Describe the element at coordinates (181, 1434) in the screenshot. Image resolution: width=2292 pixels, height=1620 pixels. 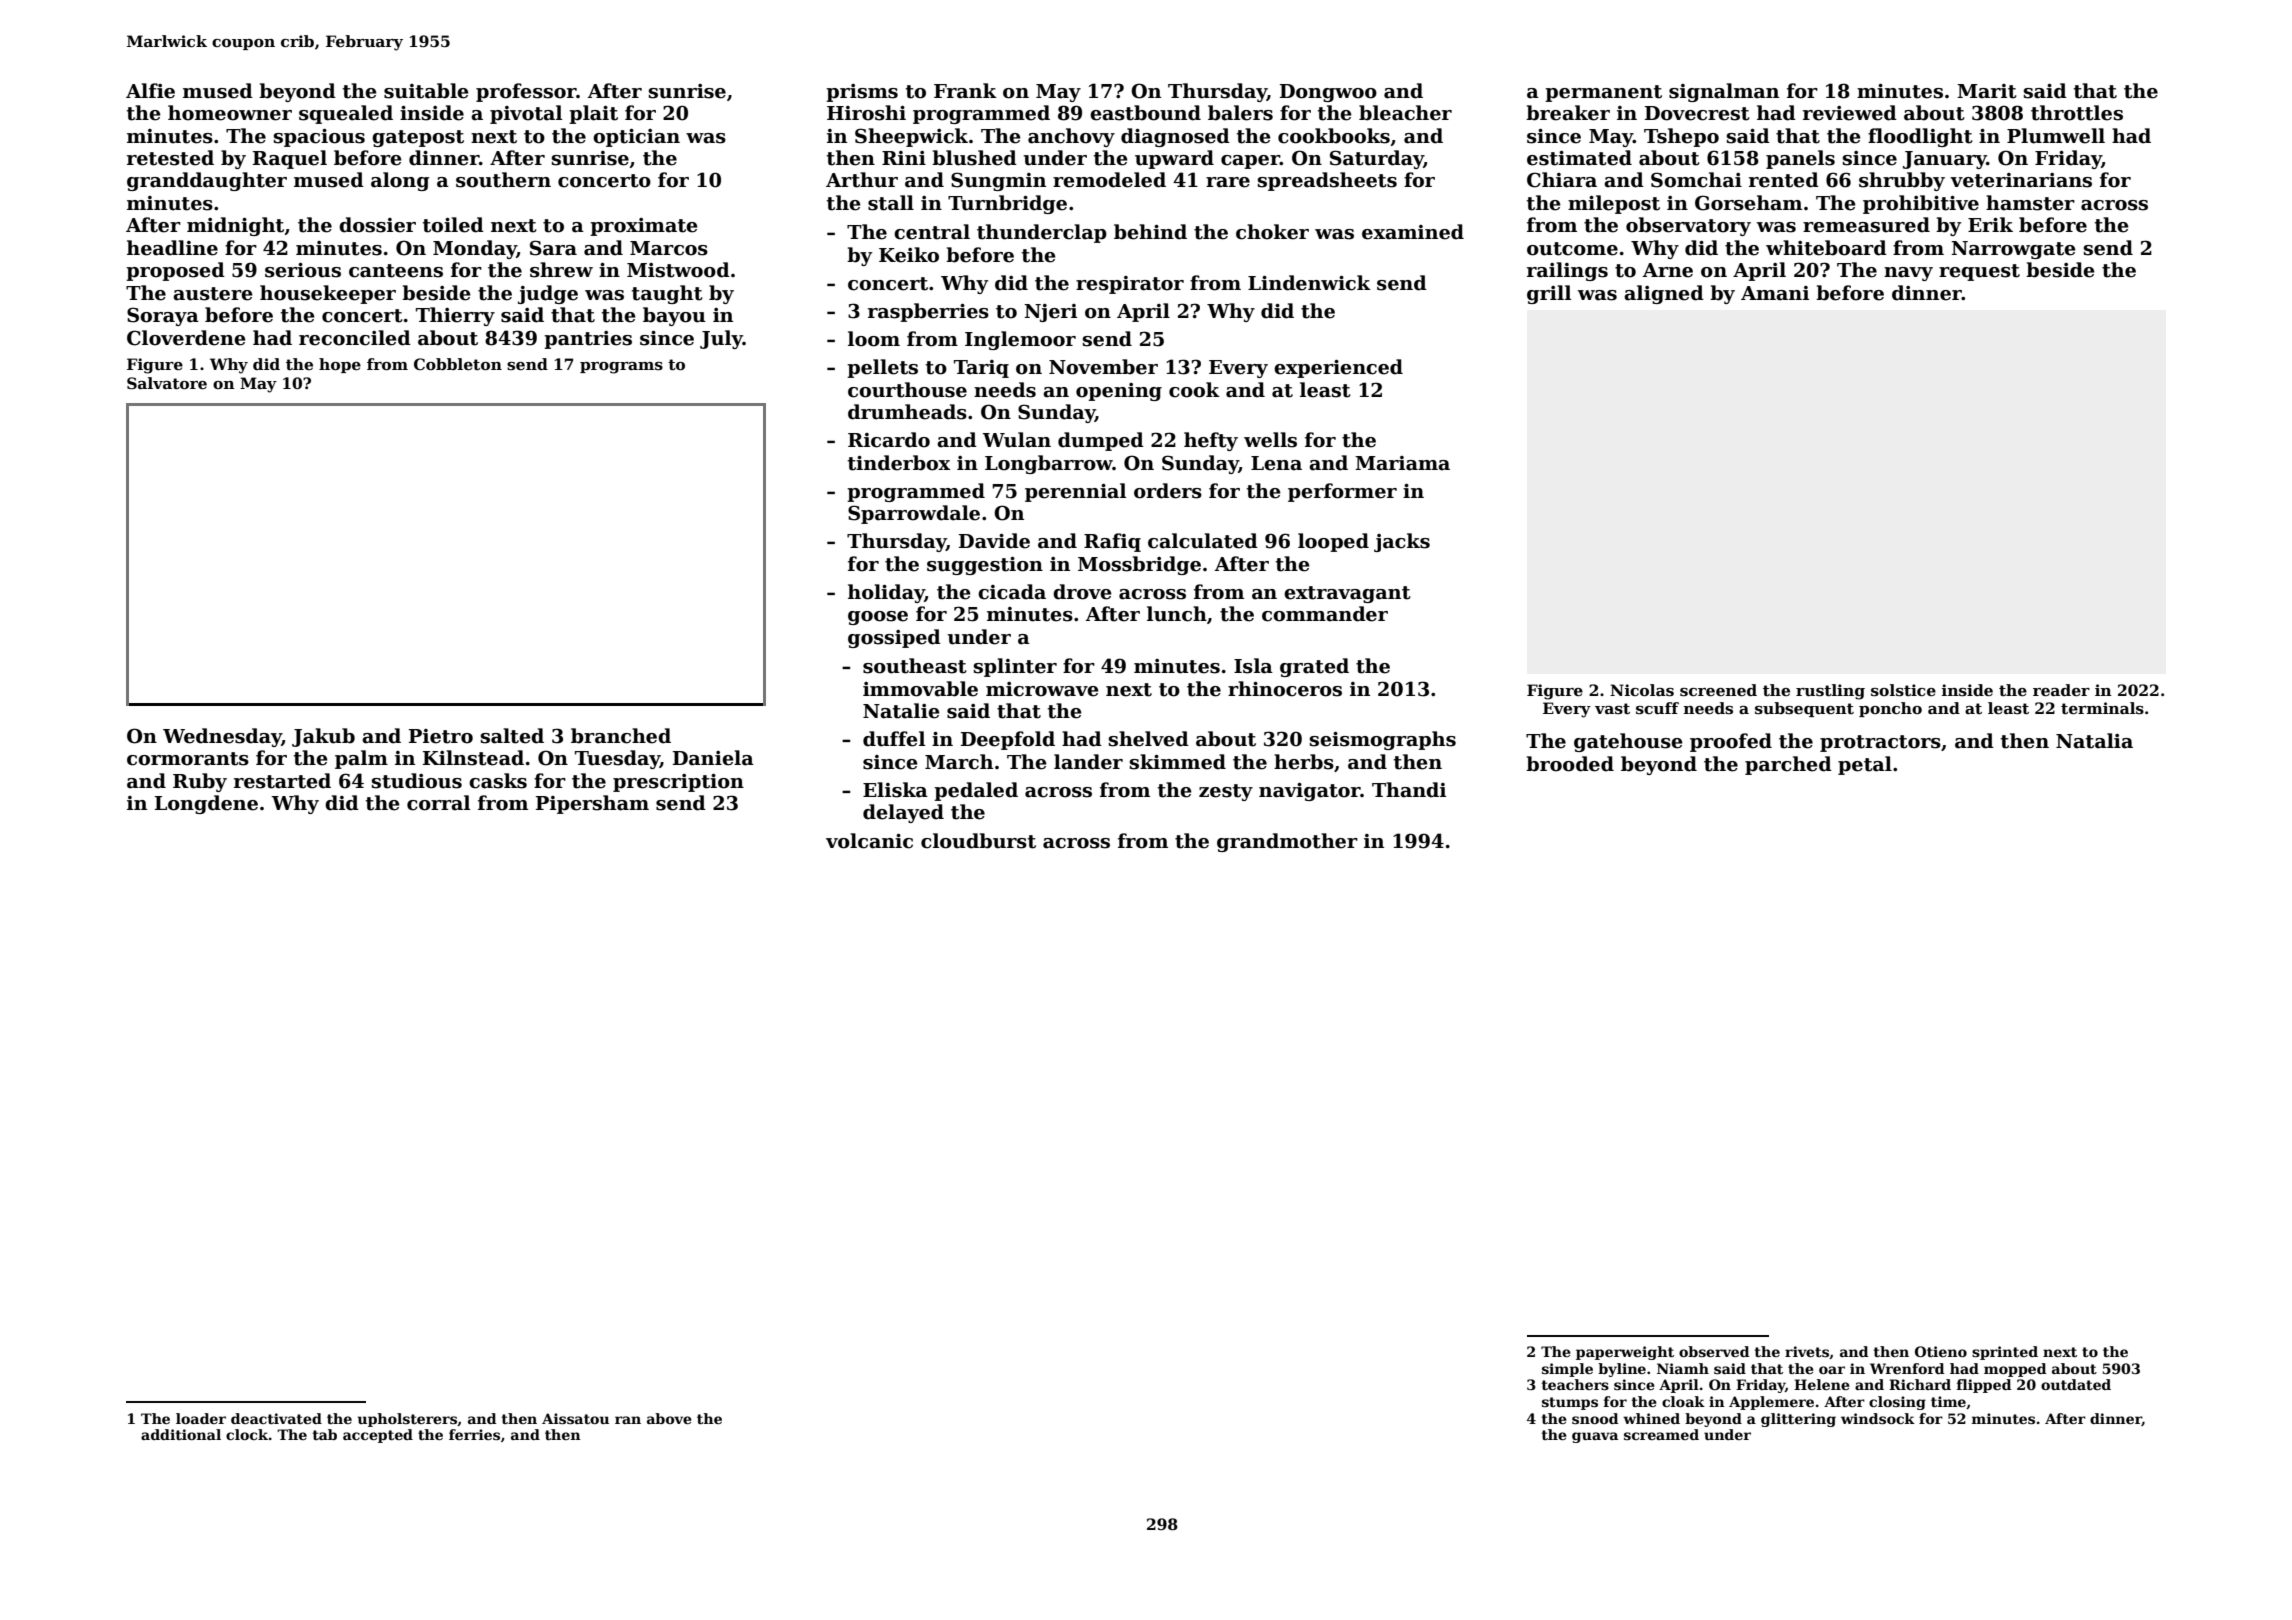
I see `additional` at that location.
